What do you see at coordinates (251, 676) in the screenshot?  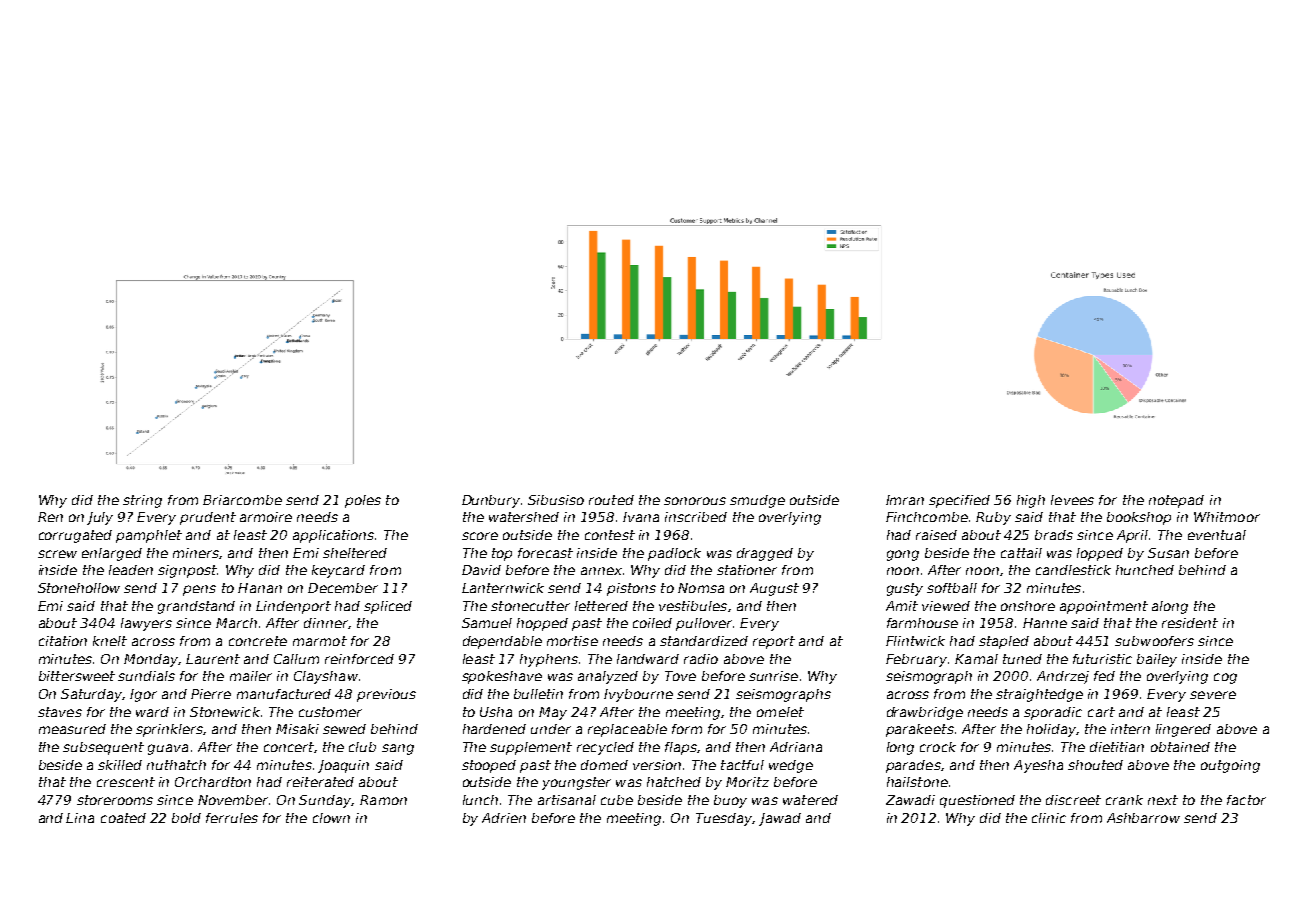 I see `mailer` at bounding box center [251, 676].
